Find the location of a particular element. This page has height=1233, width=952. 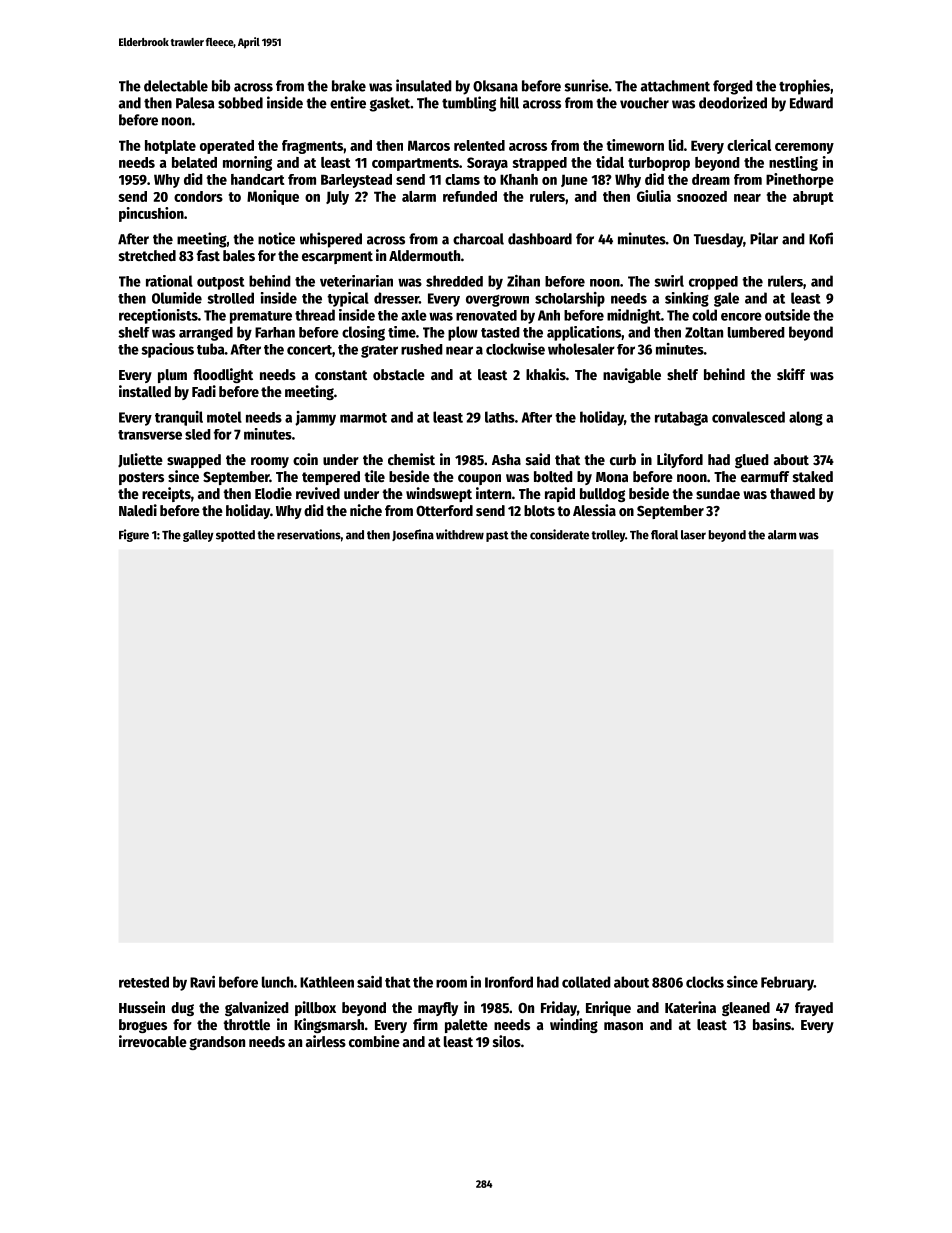

basins is located at coordinates (772, 1024).
